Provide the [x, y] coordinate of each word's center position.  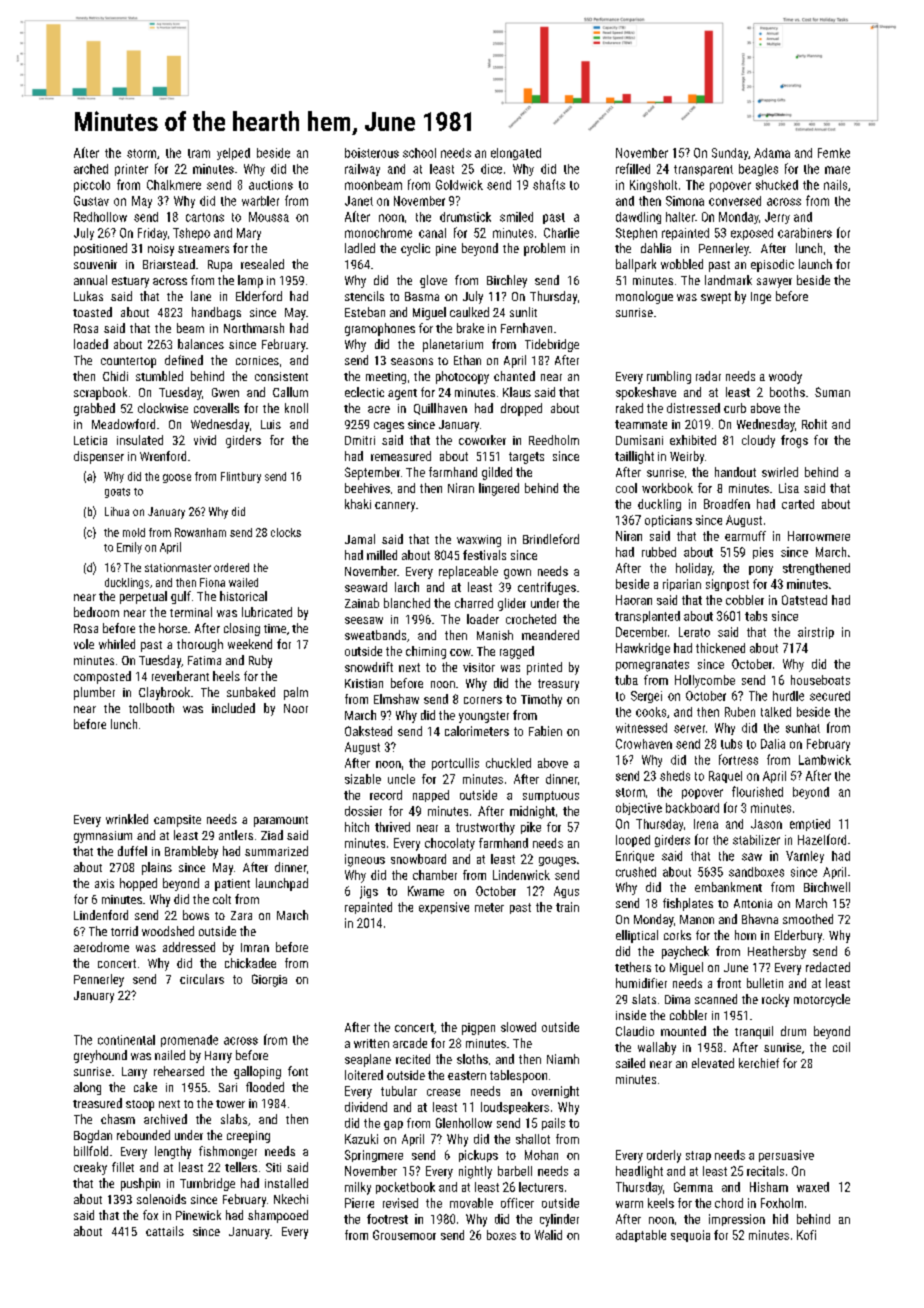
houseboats [820, 680]
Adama [772, 153]
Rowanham [200, 532]
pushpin [140, 1184]
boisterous [372, 153]
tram [199, 153]
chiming [426, 652]
